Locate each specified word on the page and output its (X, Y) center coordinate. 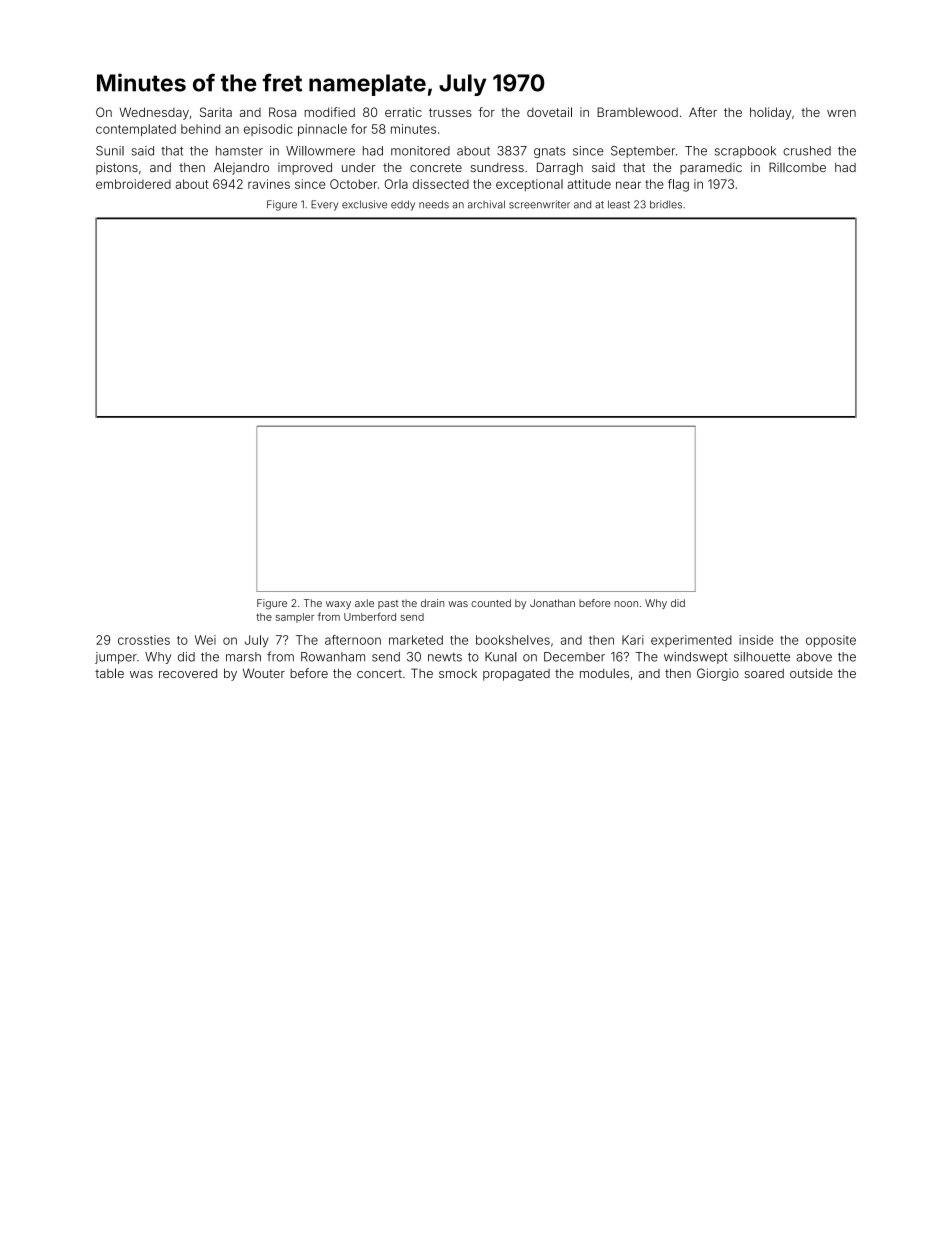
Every (324, 205)
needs (434, 204)
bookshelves (513, 640)
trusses (450, 112)
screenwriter (539, 204)
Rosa (282, 112)
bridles (666, 204)
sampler (295, 618)
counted (491, 603)
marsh (243, 657)
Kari (633, 640)
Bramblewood (637, 112)
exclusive (364, 204)
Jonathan (552, 603)
